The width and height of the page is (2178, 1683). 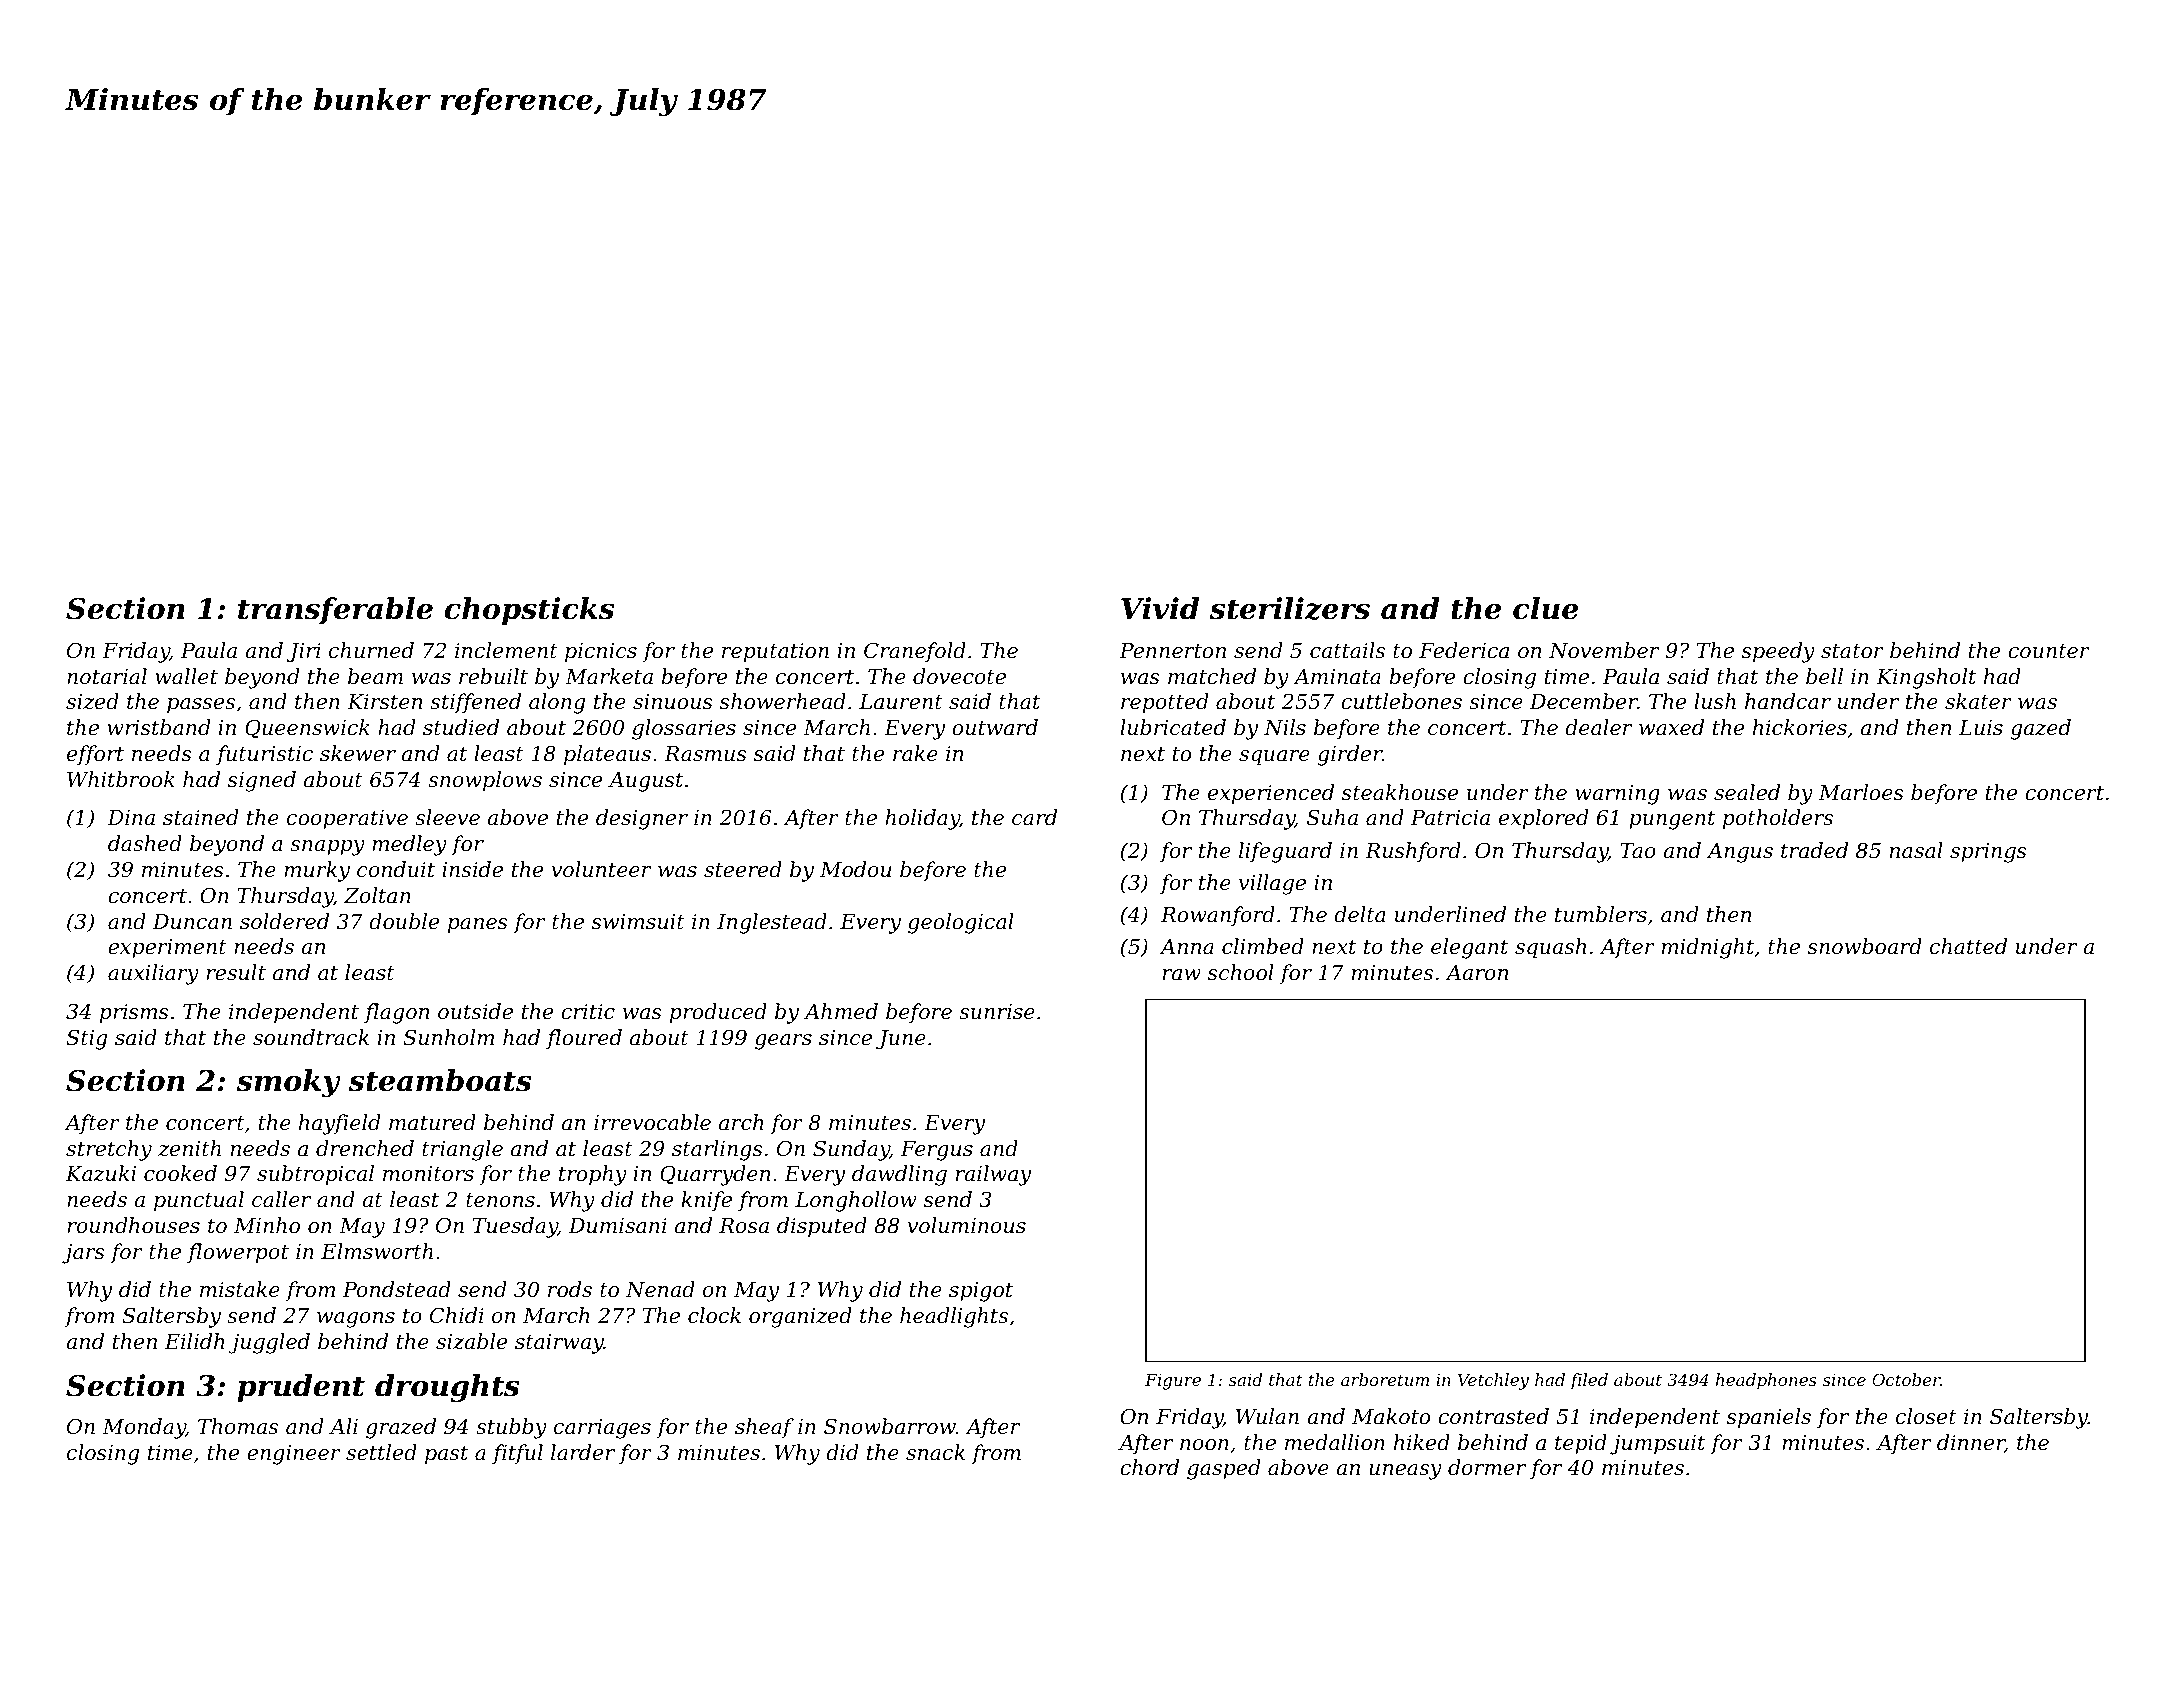 I want to click on engineer, so click(x=294, y=1455).
